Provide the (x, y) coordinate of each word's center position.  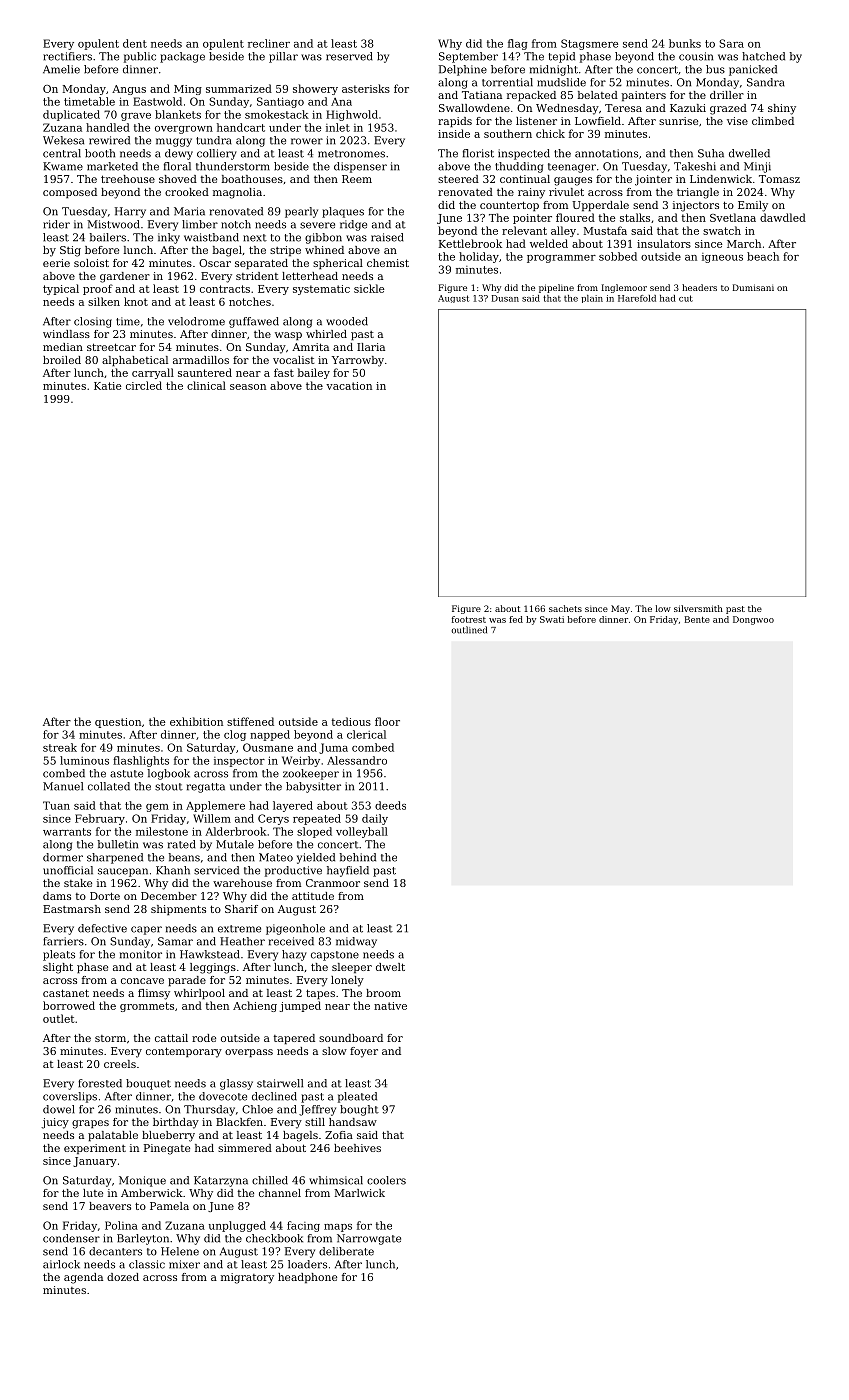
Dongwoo (753, 620)
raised (387, 237)
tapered (294, 1039)
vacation (349, 386)
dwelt (390, 967)
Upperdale (600, 206)
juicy (55, 1123)
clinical (206, 385)
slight (58, 968)
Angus (129, 90)
